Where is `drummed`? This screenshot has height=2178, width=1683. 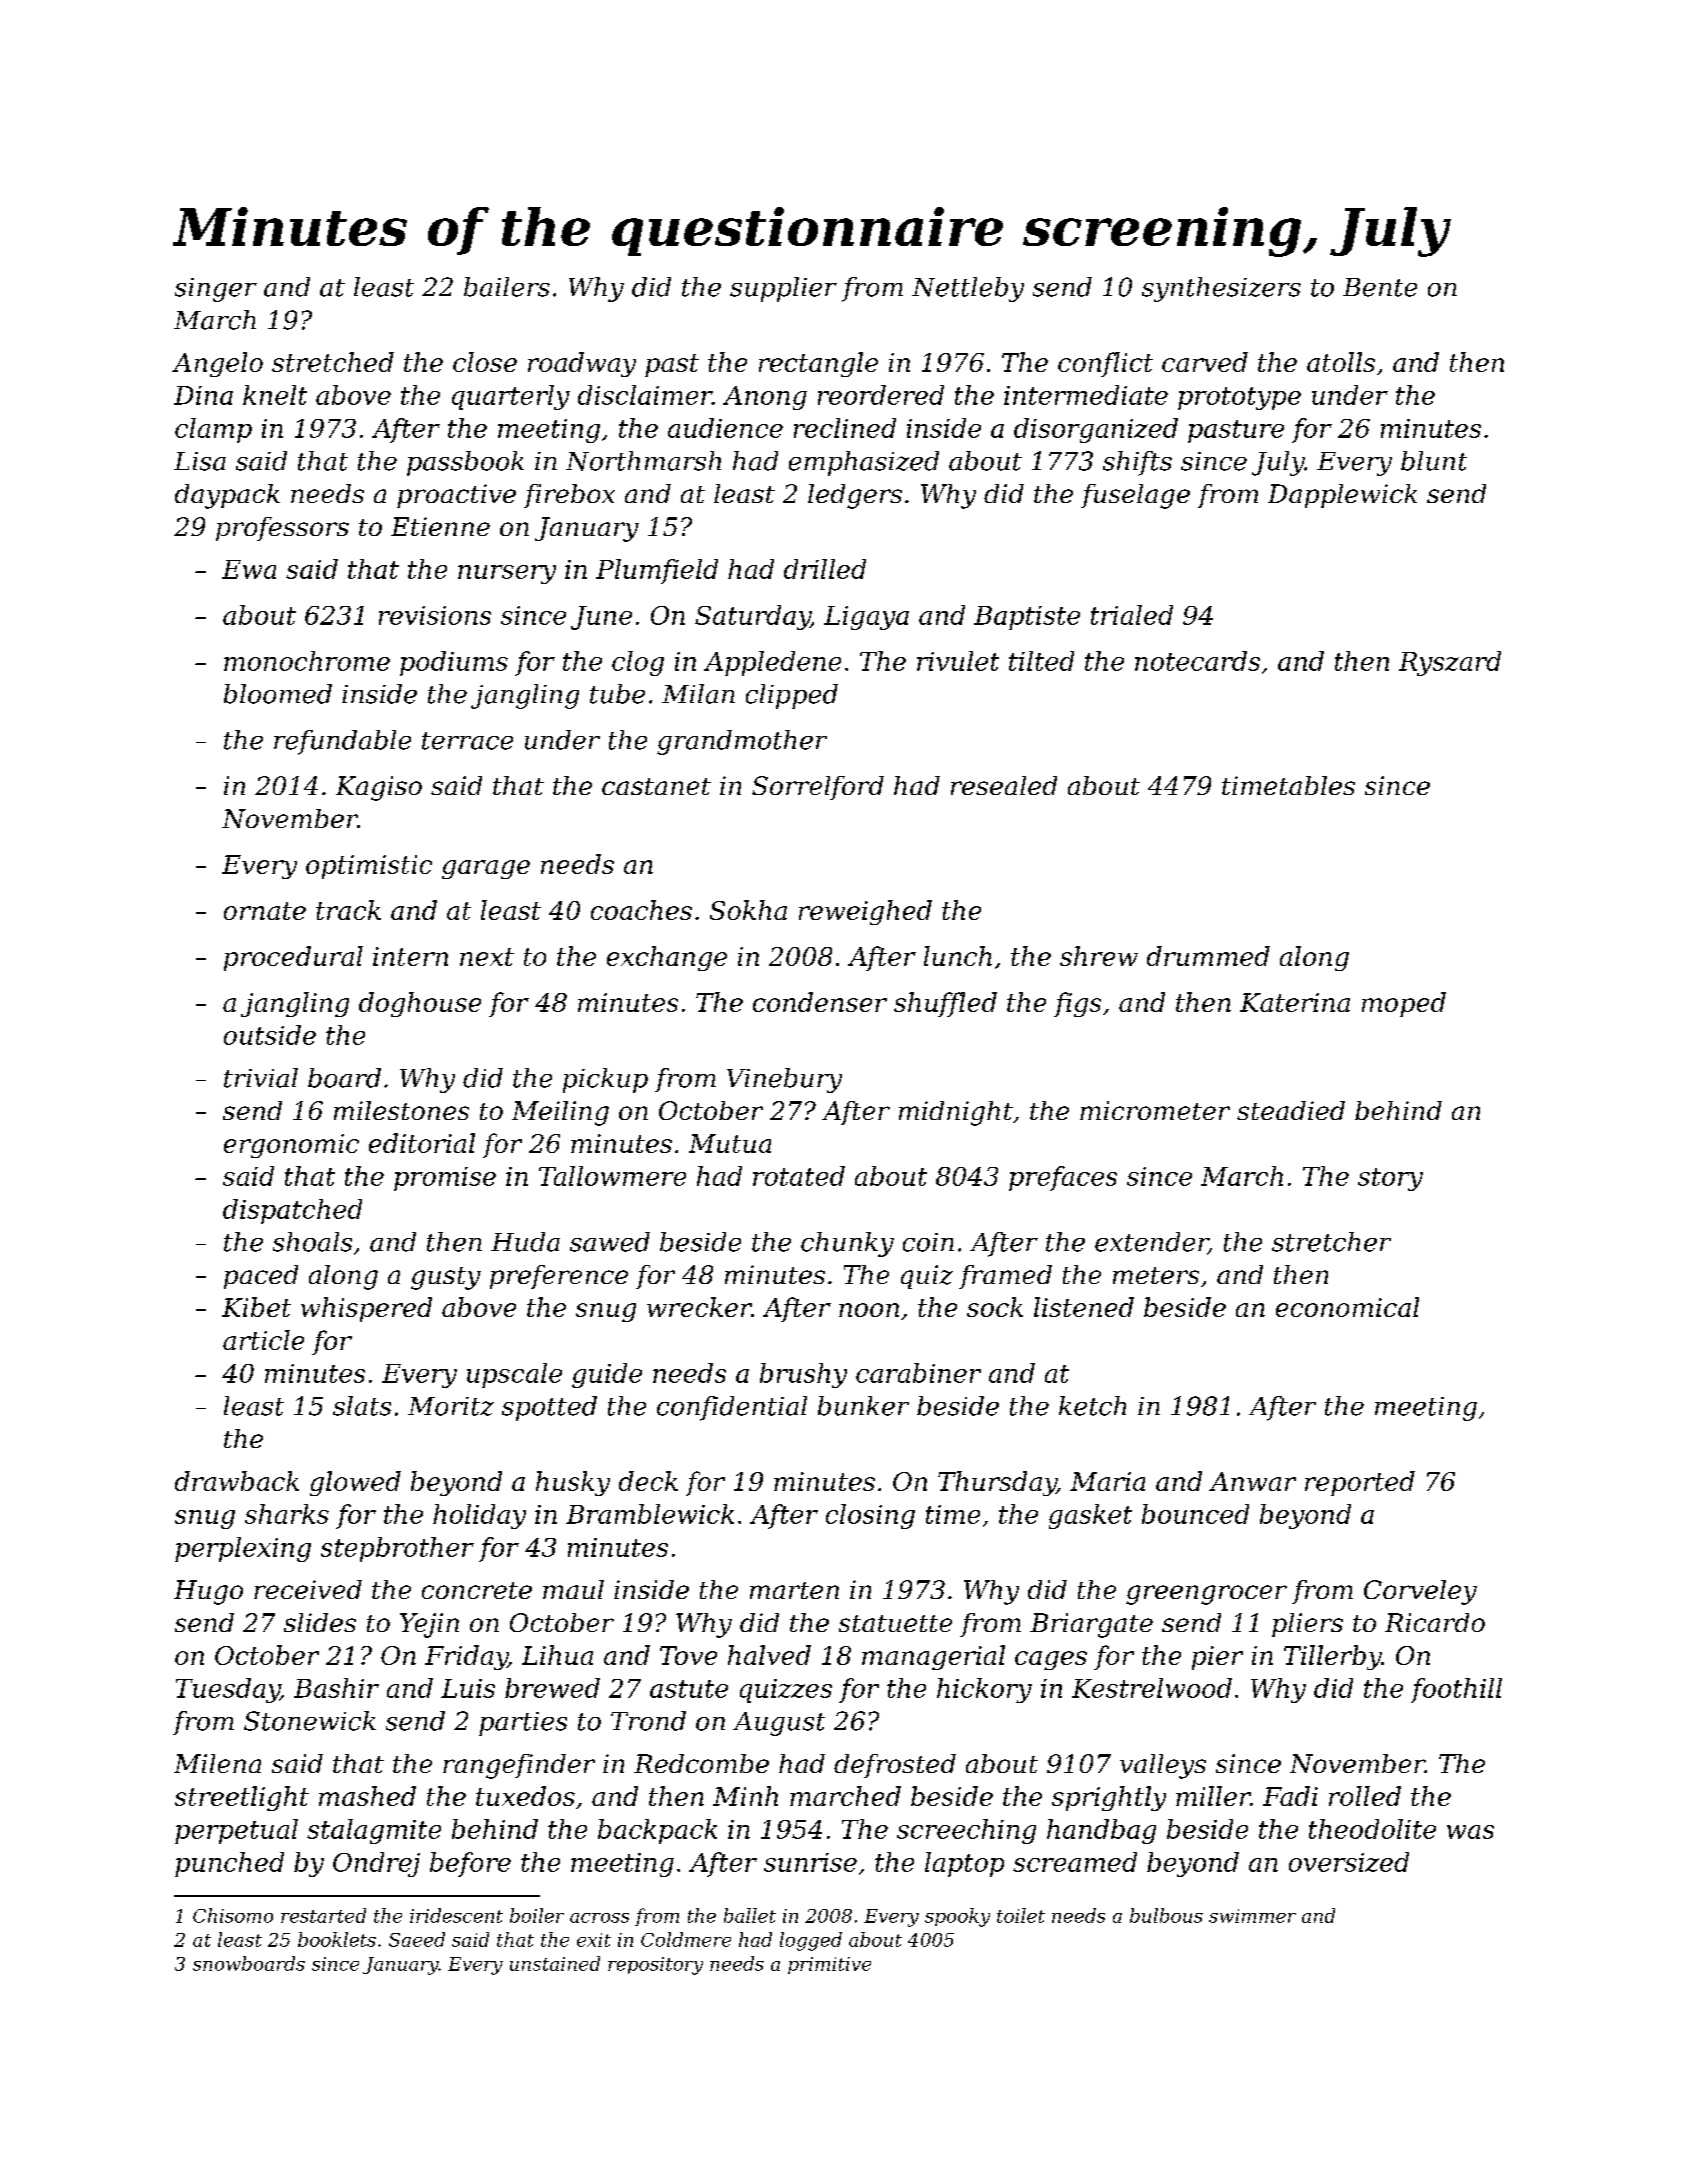
drummed is located at coordinates (1208, 956).
